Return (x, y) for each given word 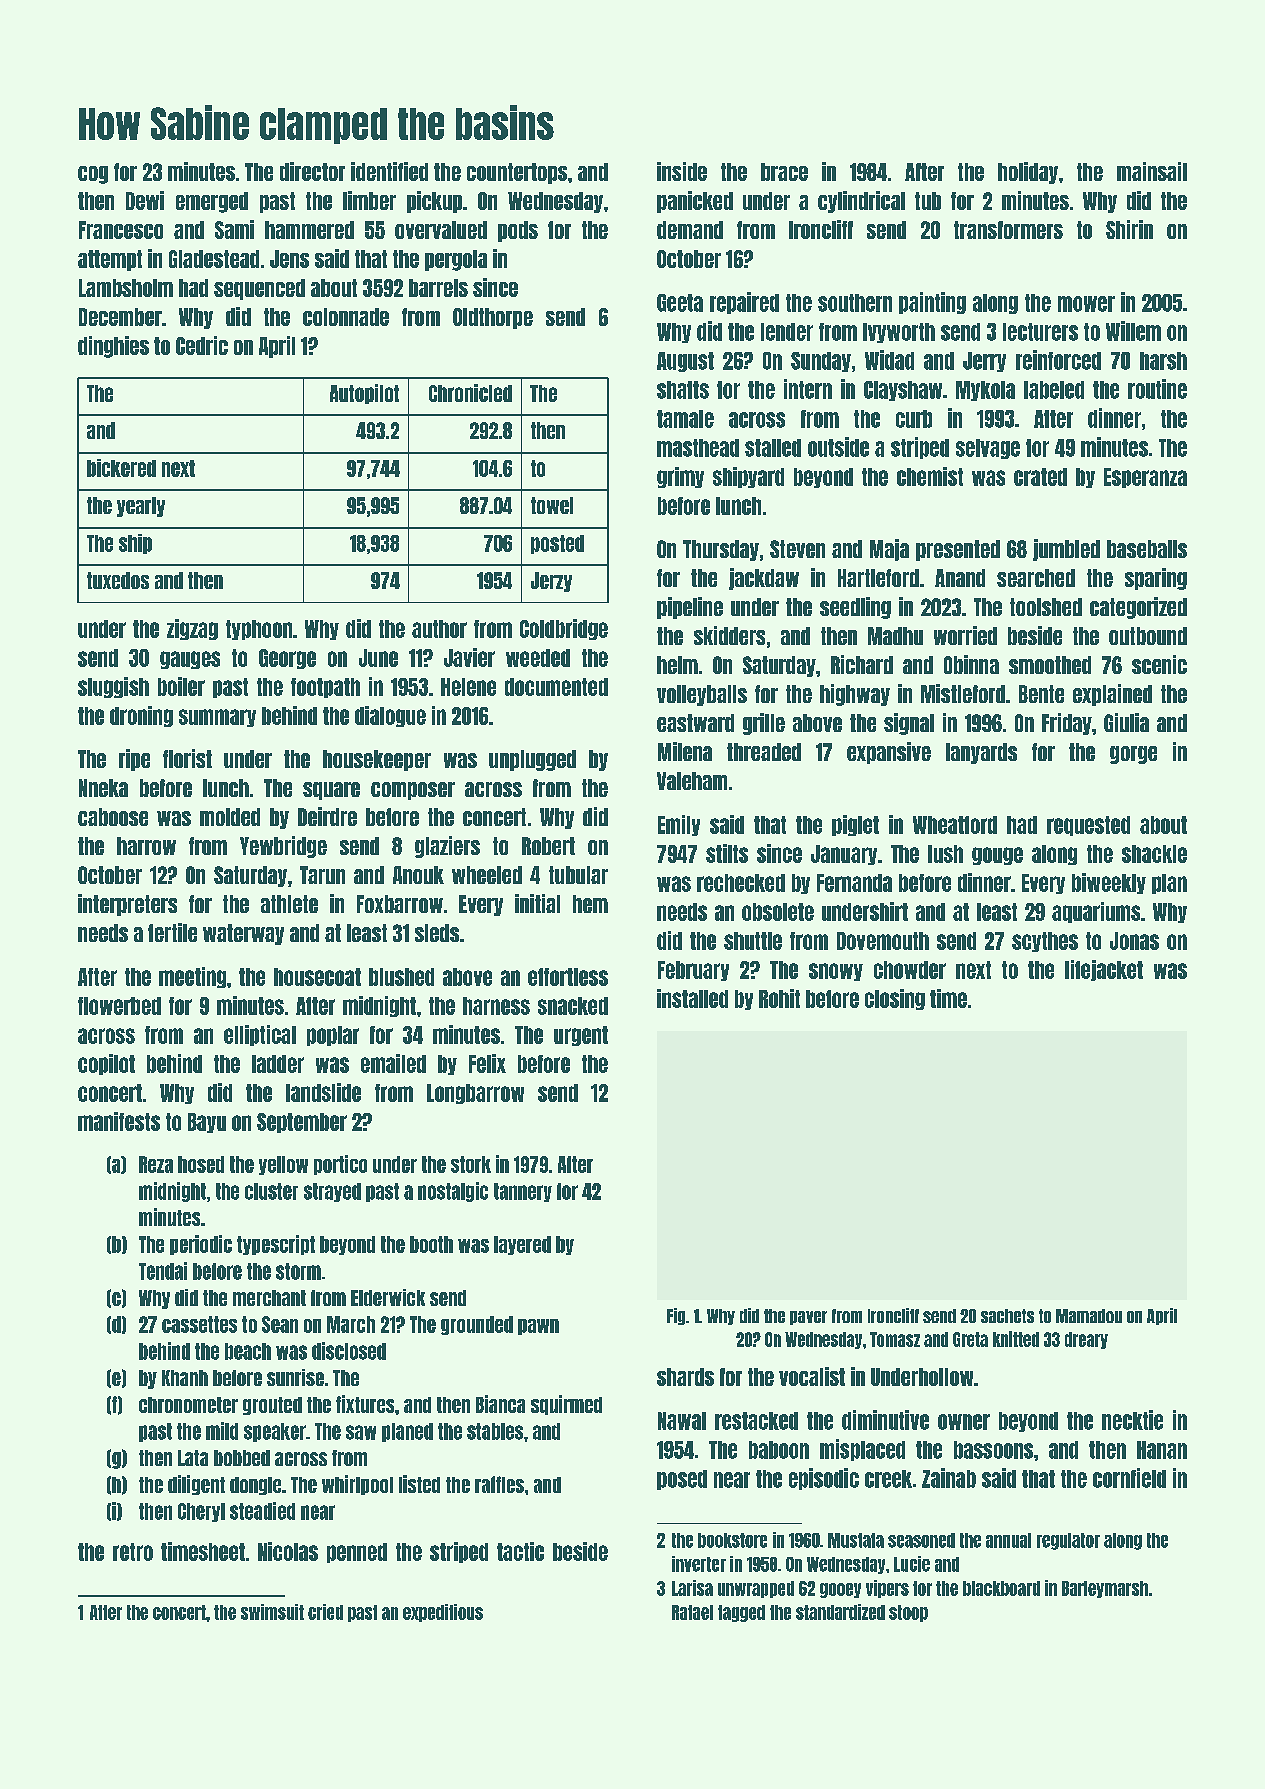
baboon (779, 1450)
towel (552, 505)
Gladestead (214, 259)
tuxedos (118, 580)
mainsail (1152, 171)
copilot (106, 1064)
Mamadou (1089, 1316)
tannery (523, 1192)
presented (958, 550)
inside (682, 171)
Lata (193, 1458)
